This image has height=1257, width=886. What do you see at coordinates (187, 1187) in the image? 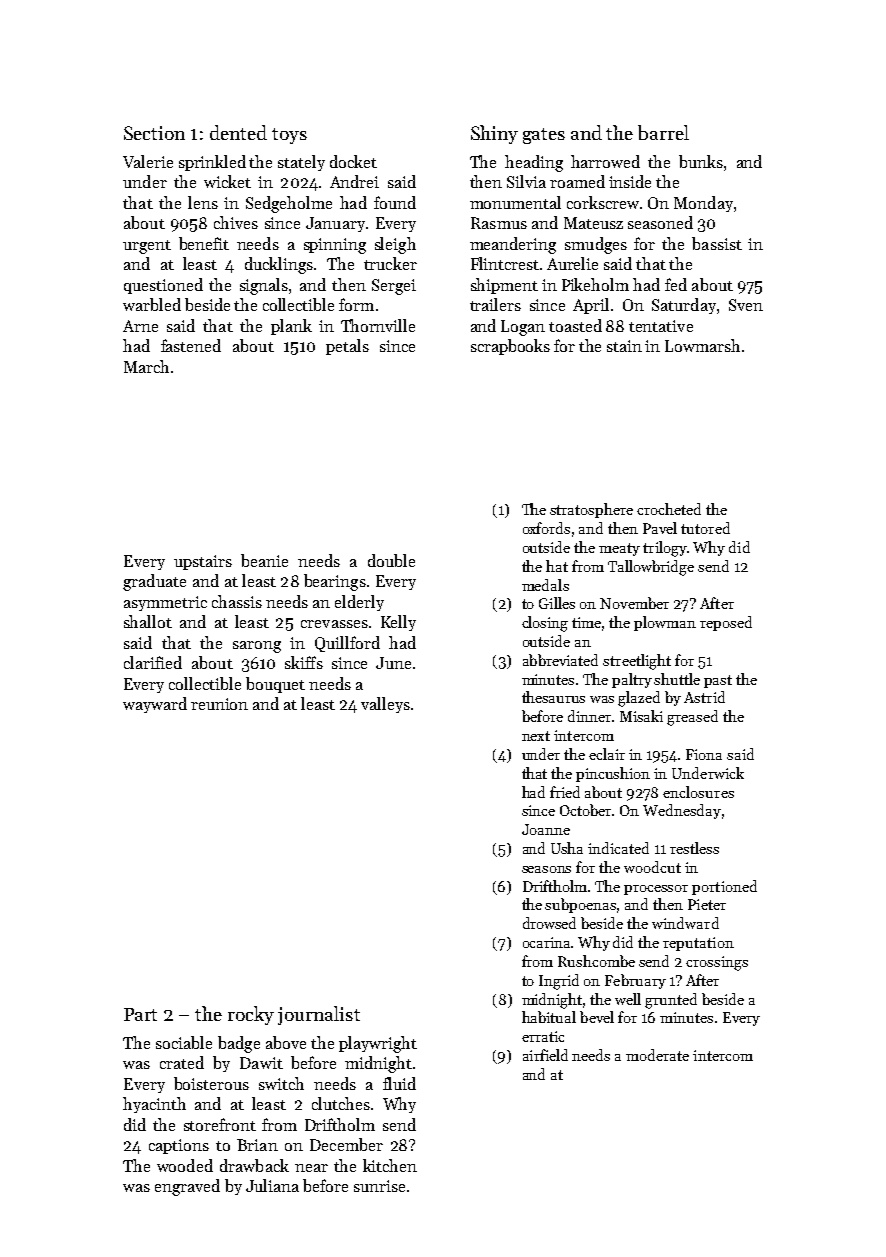
I see `engraved` at bounding box center [187, 1187].
